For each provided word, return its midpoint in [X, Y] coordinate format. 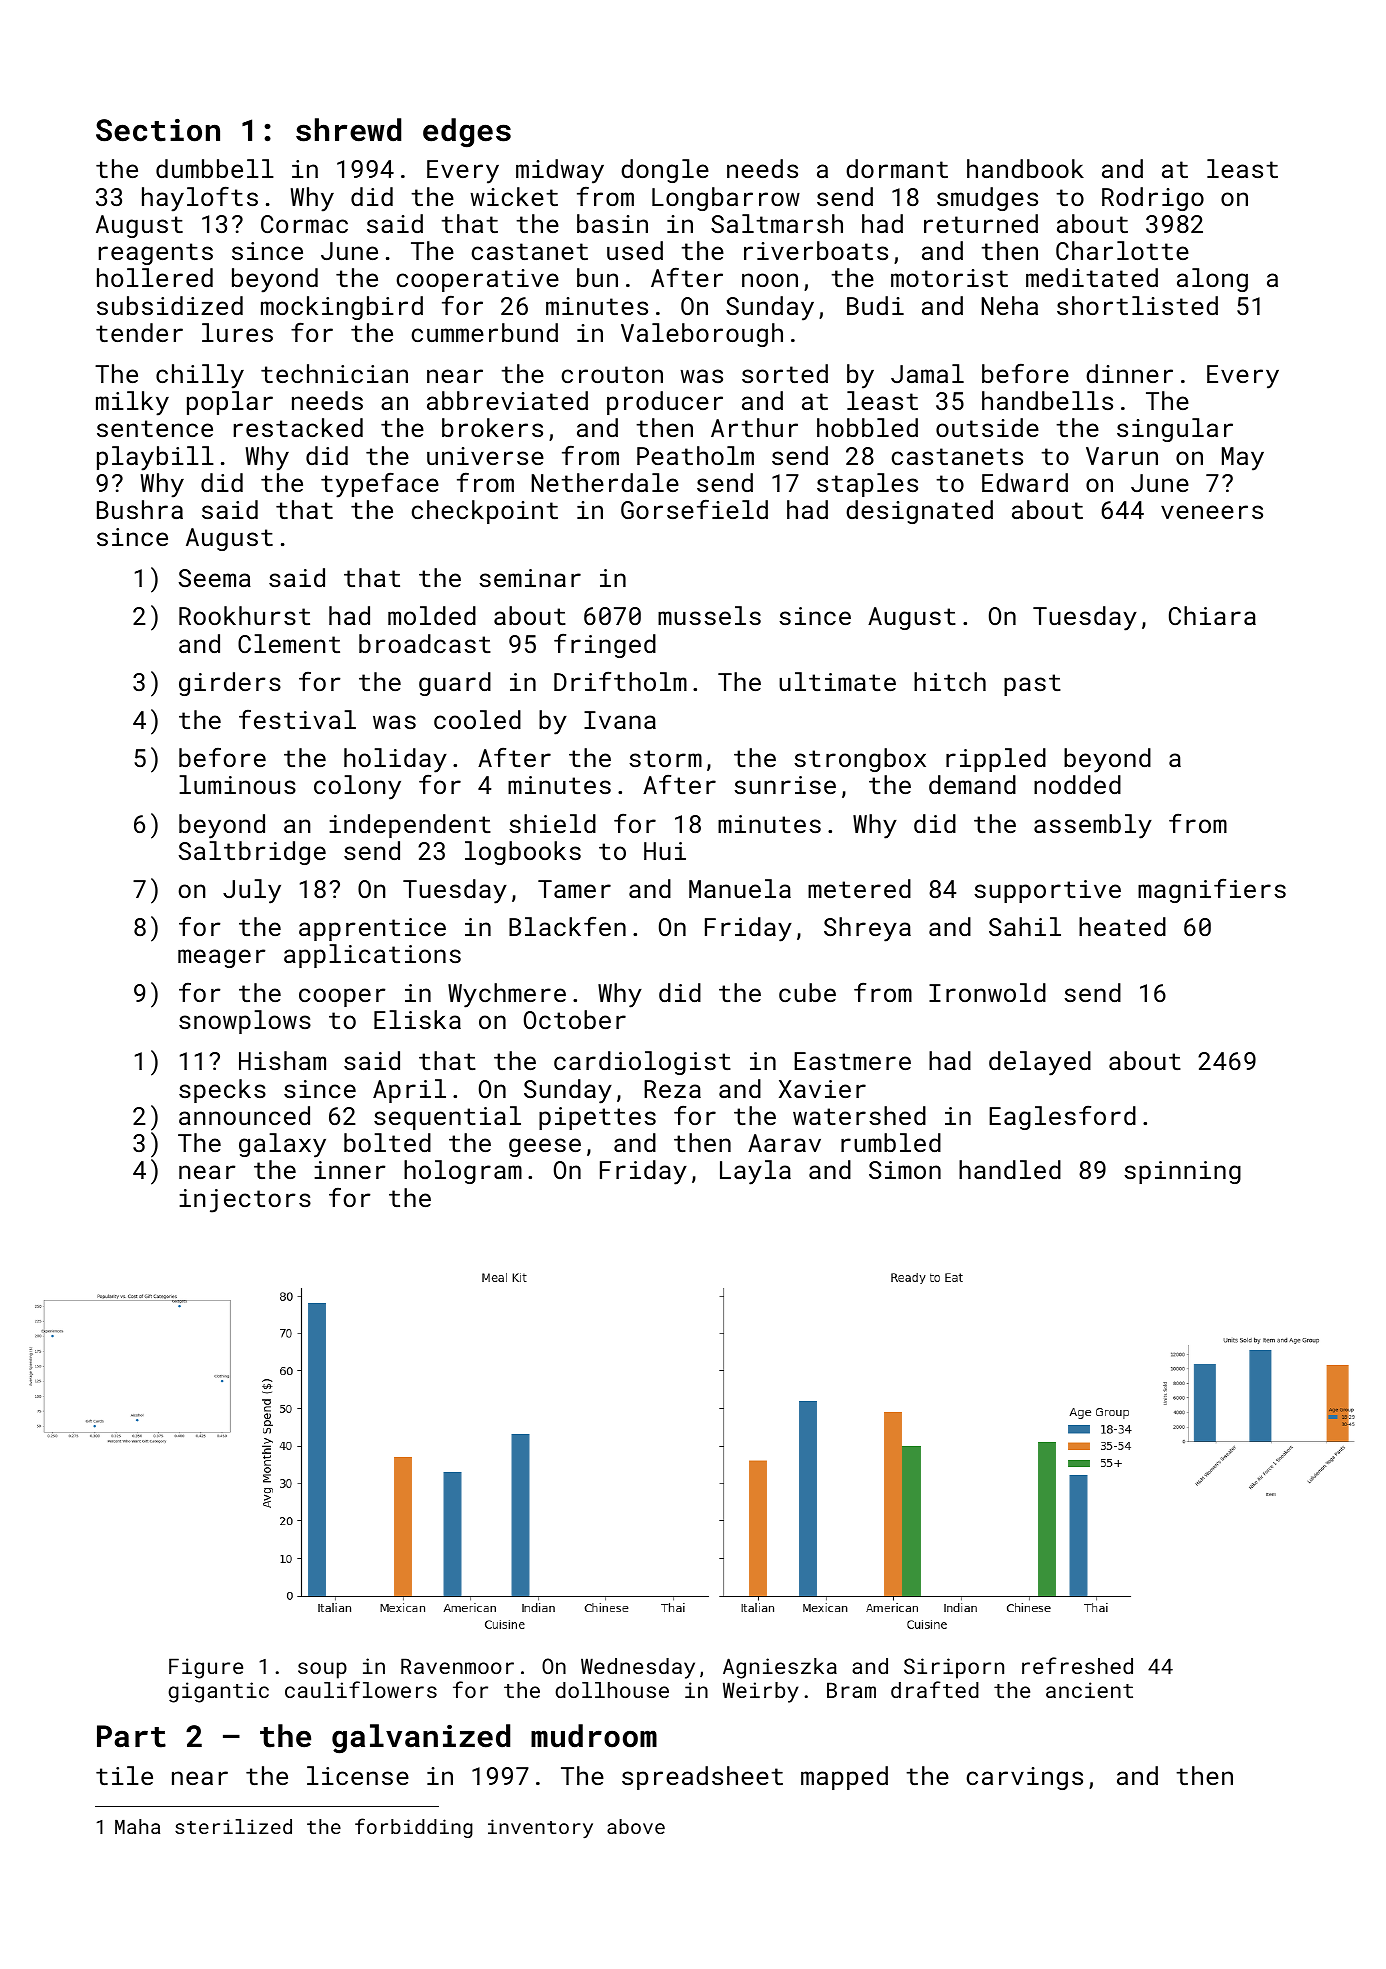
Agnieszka [780, 1668]
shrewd [348, 130]
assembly [1093, 826]
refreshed [1077, 1665]
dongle [665, 171]
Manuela [740, 888]
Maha [137, 1826]
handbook [1025, 168]
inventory [540, 1828]
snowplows [245, 1022]
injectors [245, 1201]
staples [867, 485]
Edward [1025, 482]
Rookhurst [244, 615]
